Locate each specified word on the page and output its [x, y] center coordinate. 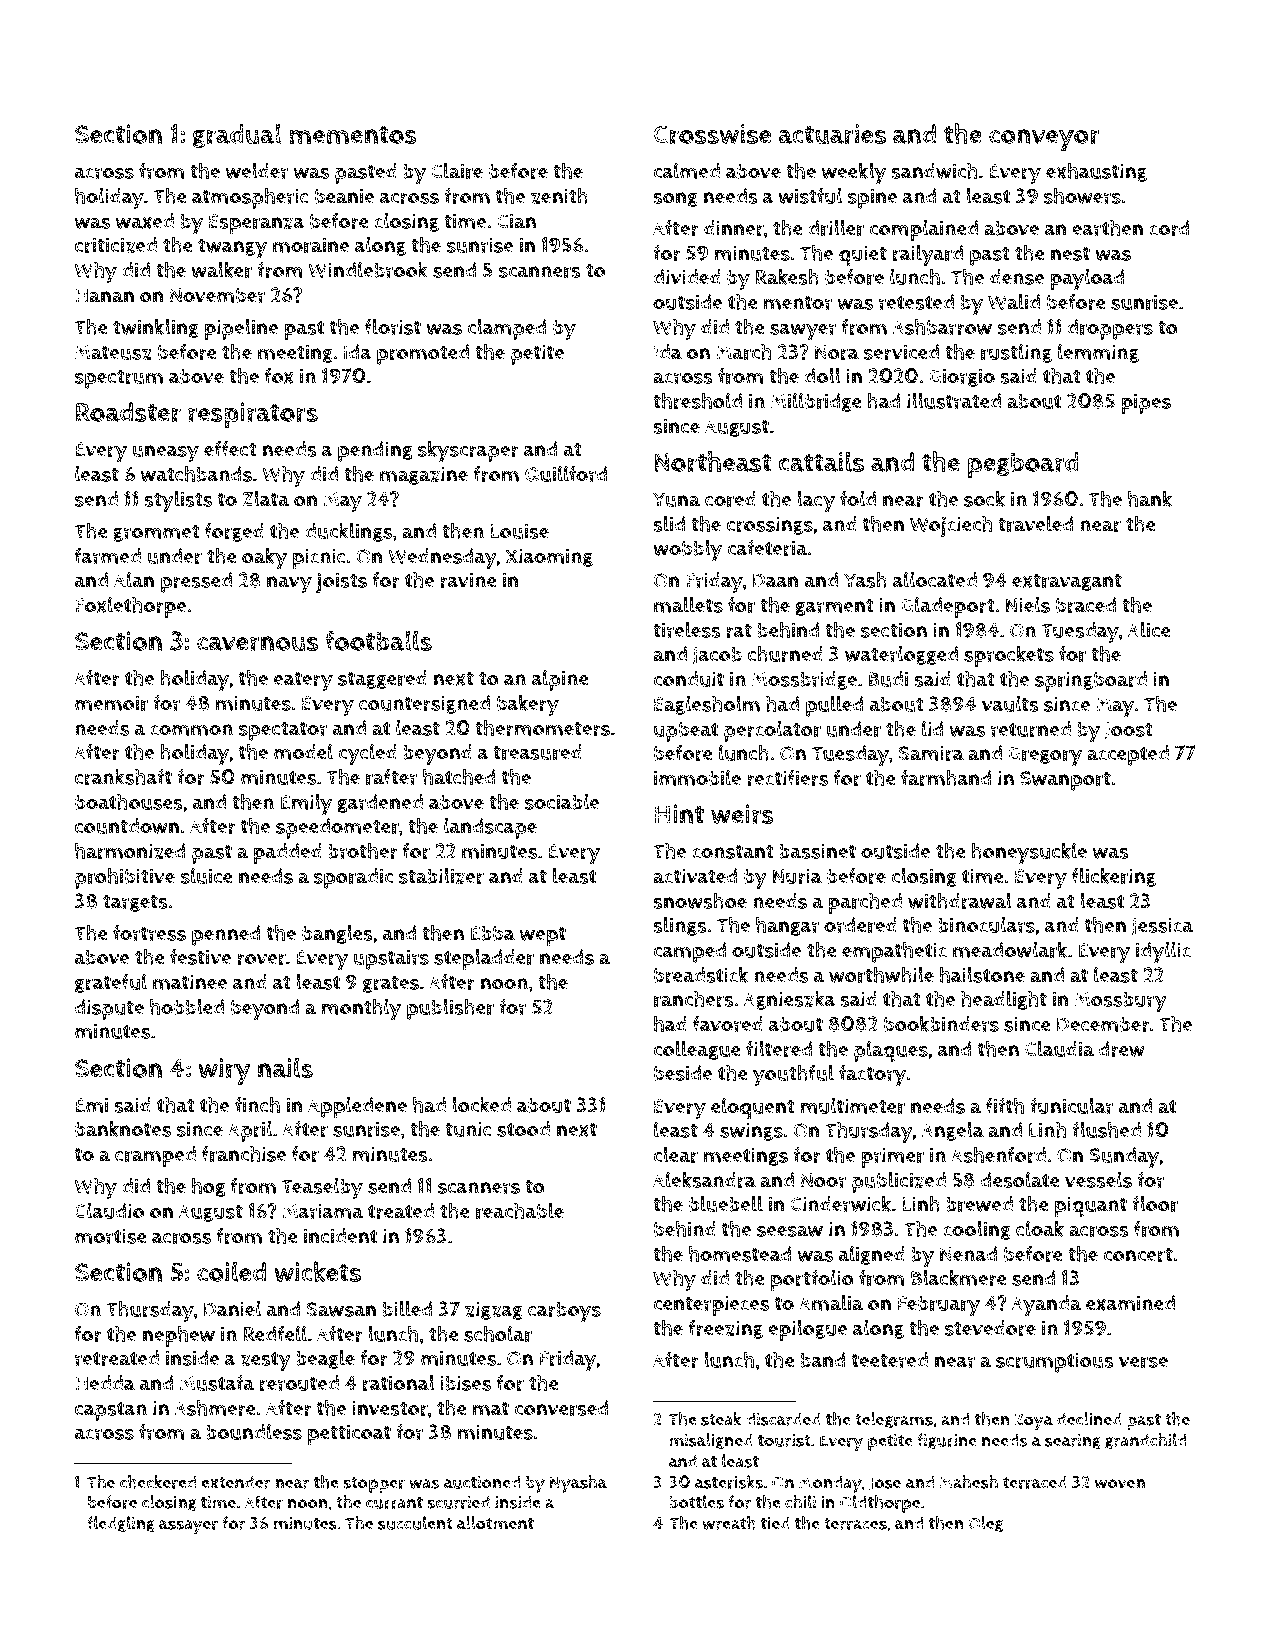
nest [1070, 254]
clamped [507, 329]
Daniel [232, 1309]
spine [872, 198]
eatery [303, 682]
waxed [145, 221]
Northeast [713, 462]
